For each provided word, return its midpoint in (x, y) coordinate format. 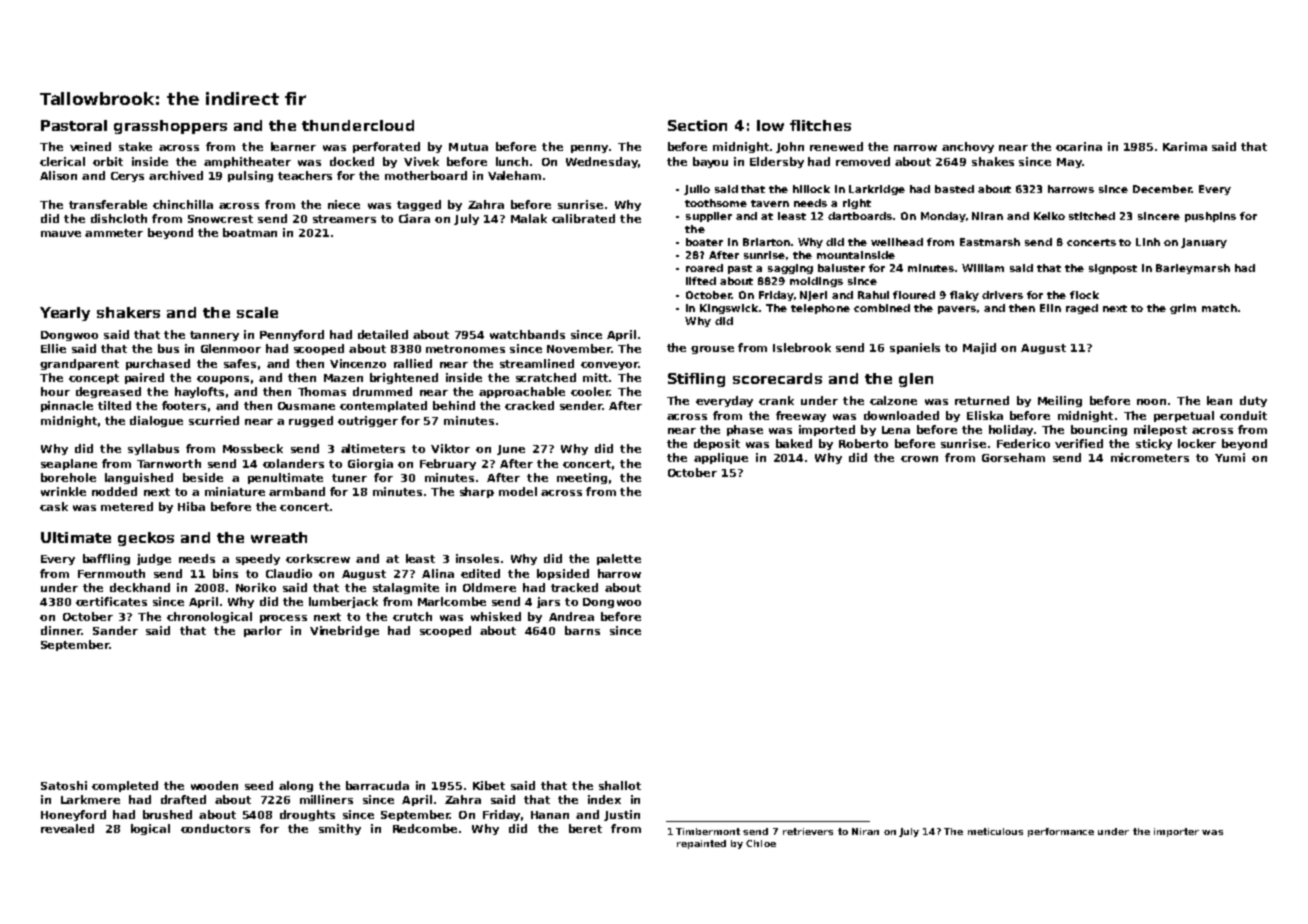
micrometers (1150, 457)
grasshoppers (170, 127)
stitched (1092, 216)
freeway (801, 416)
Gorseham (1013, 457)
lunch (512, 161)
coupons (223, 380)
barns (582, 630)
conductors (215, 828)
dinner (61, 630)
